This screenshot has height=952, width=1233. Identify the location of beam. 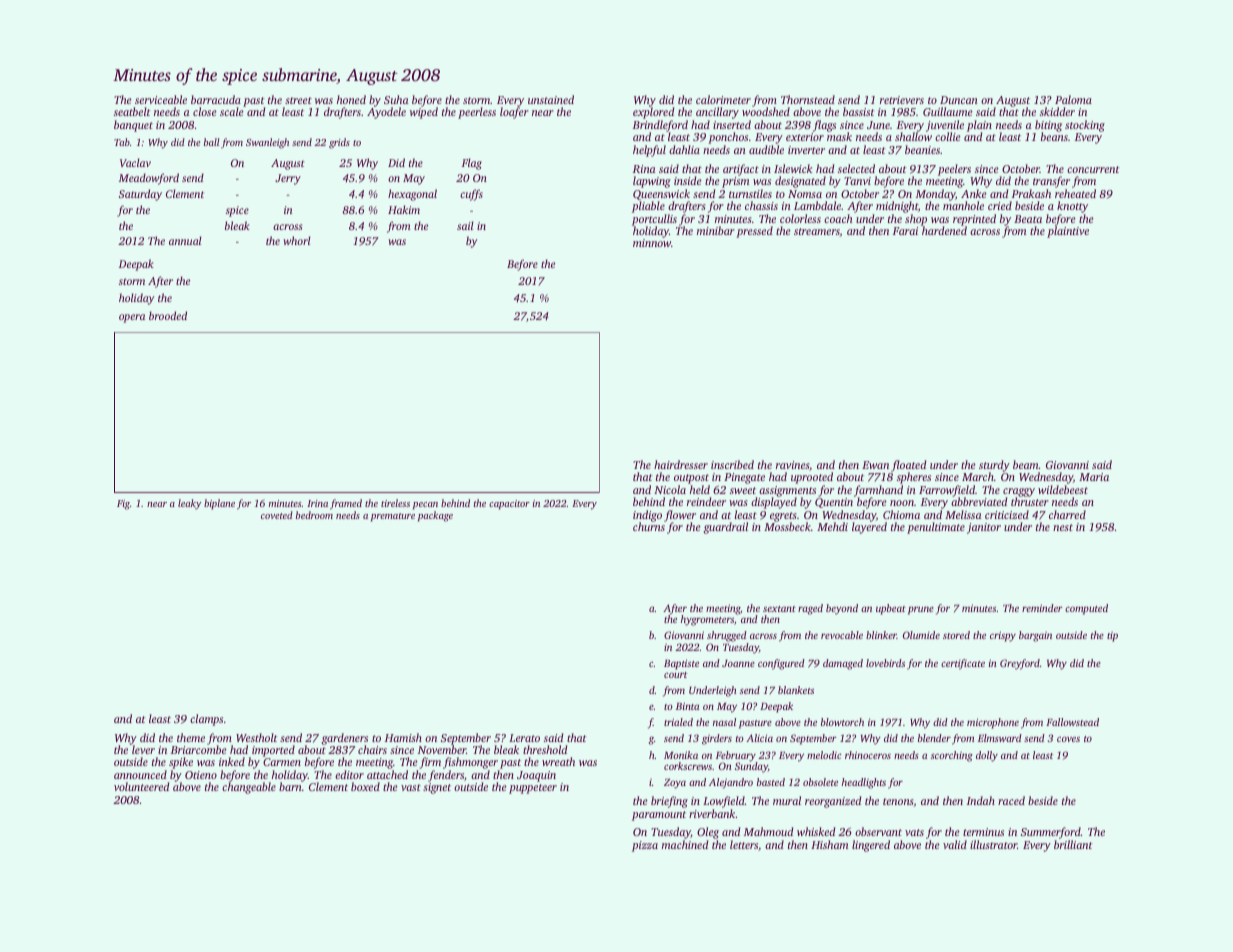
(1026, 464).
